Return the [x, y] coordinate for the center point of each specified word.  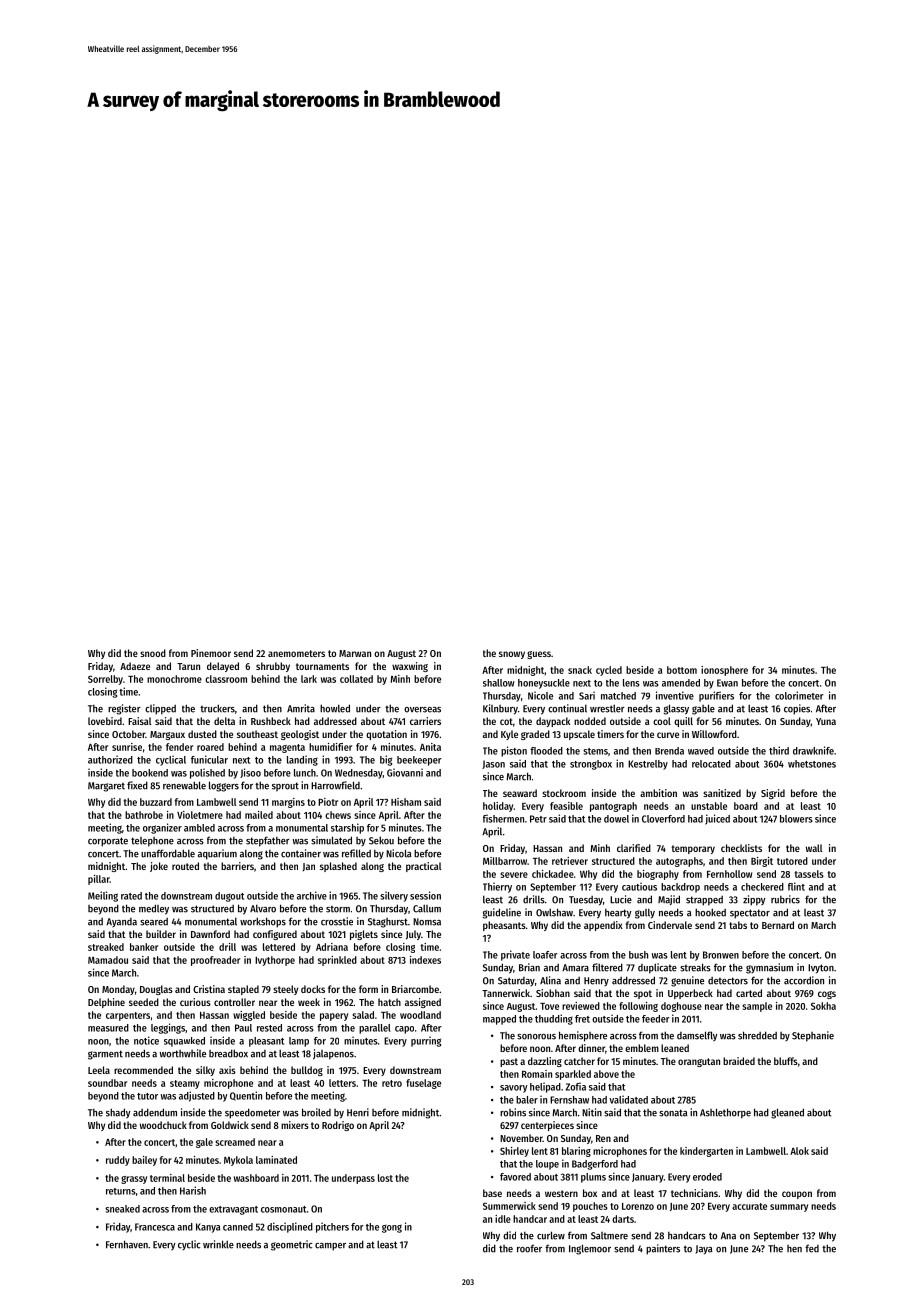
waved [701, 751]
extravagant [233, 1210]
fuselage [423, 1084]
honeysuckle [544, 684]
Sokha [823, 1006]
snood [153, 653]
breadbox [228, 1053]
